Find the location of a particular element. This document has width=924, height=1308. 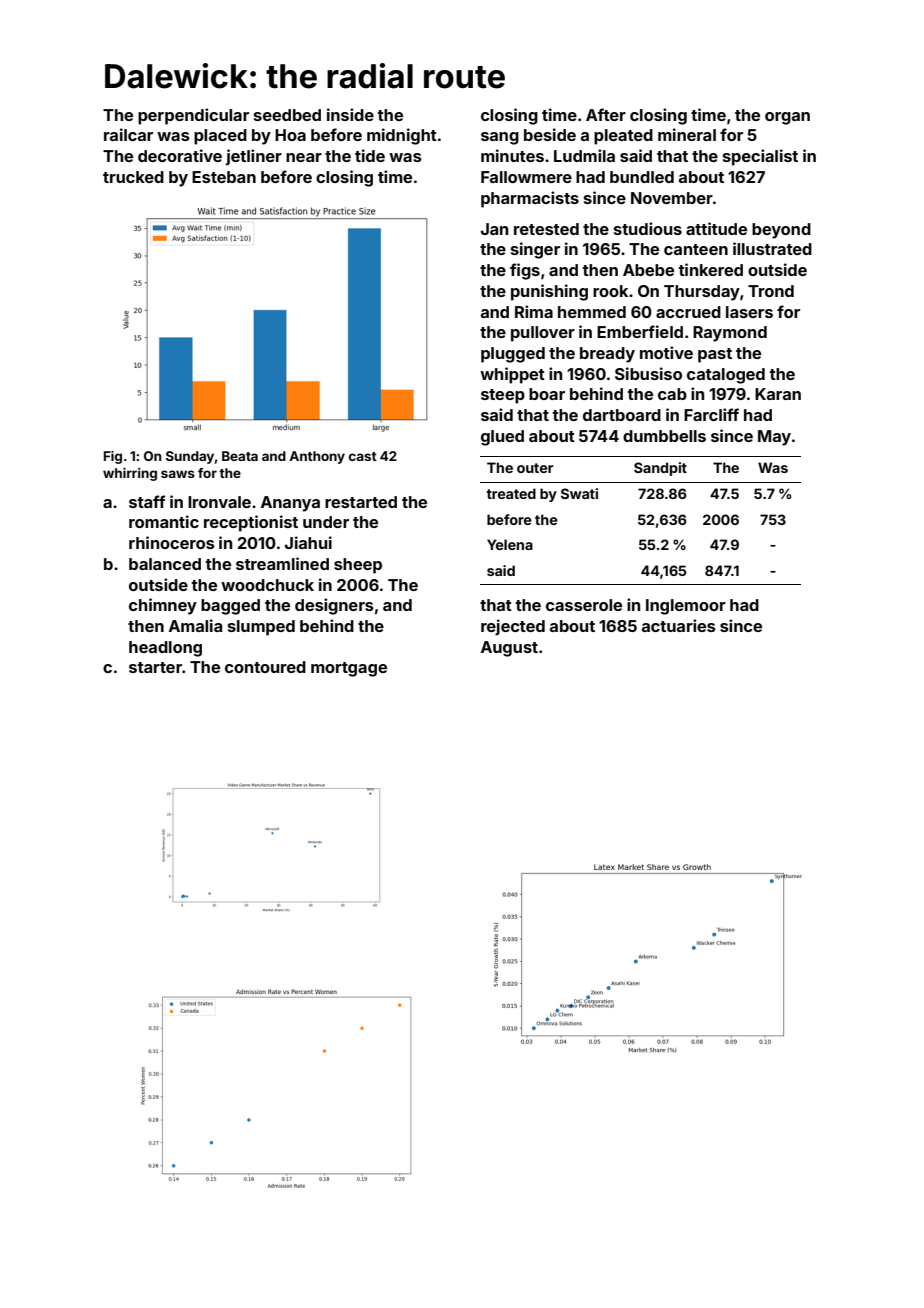

Jiahui is located at coordinates (308, 542).
